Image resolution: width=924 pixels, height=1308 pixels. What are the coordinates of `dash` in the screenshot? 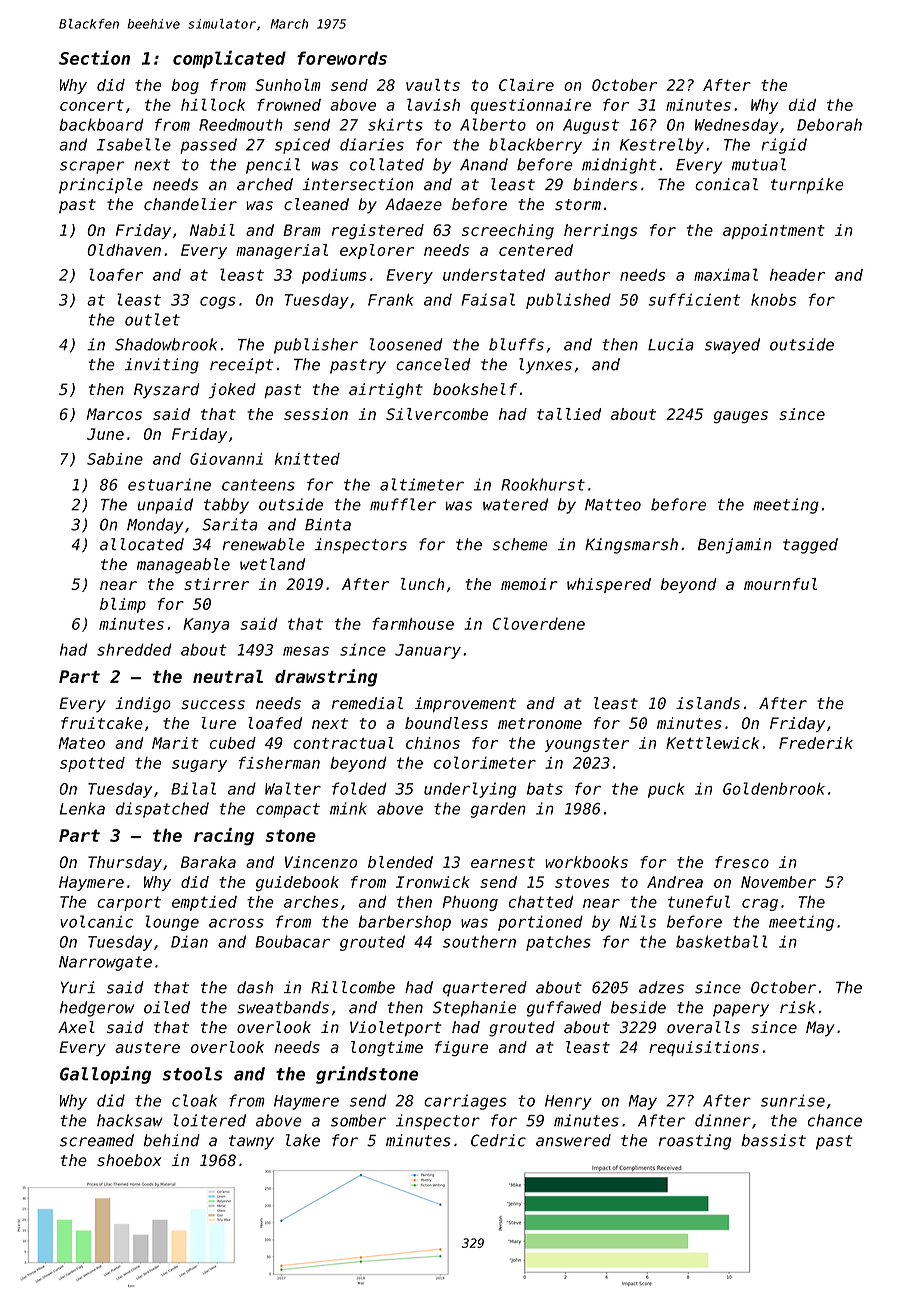 It's located at (255, 987).
